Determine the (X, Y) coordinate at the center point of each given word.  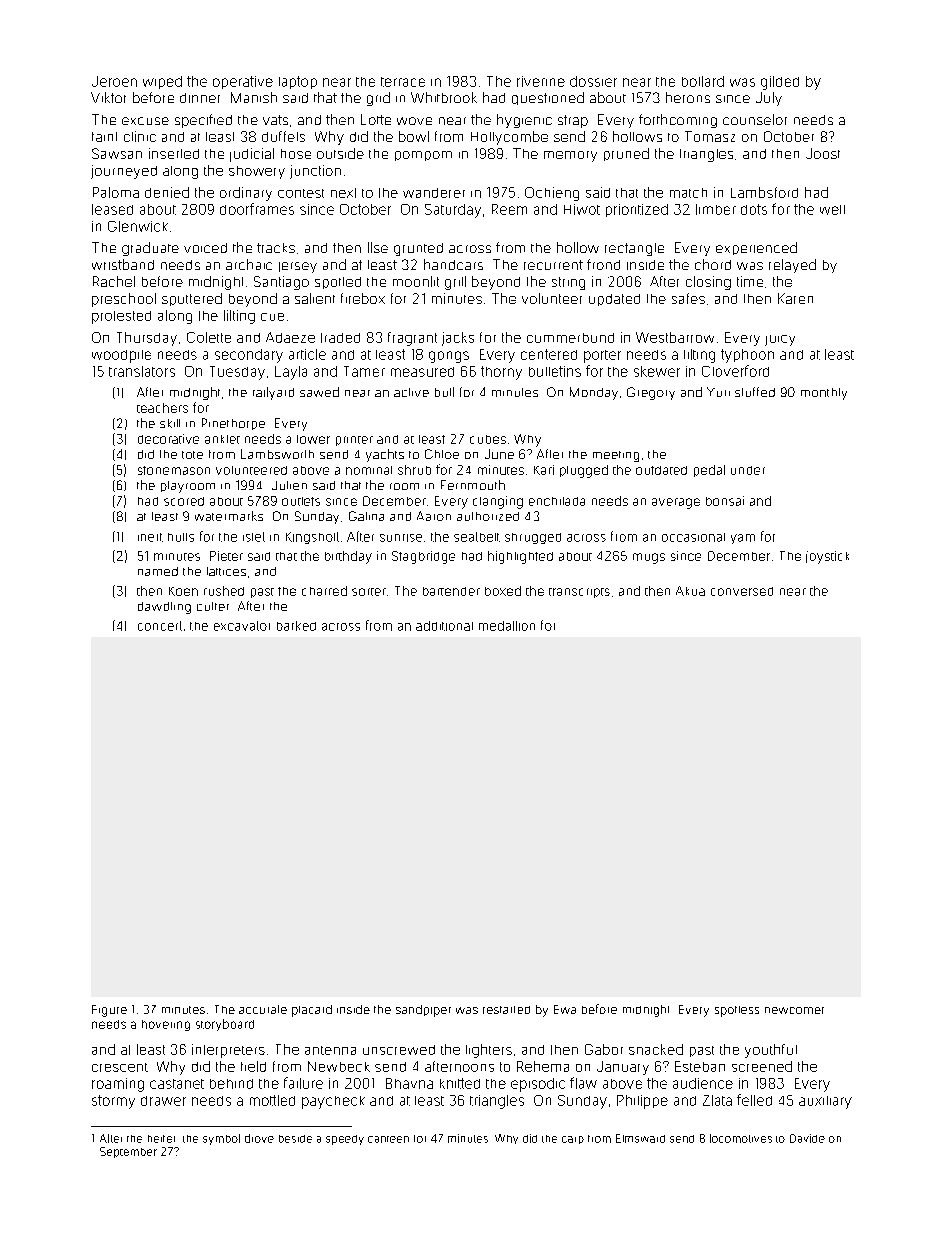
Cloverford (735, 371)
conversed (742, 591)
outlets (301, 501)
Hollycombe (509, 138)
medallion (507, 626)
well (832, 210)
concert (160, 626)
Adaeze (290, 337)
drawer (163, 1101)
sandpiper (423, 1011)
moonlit (416, 281)
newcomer (794, 1010)
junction (315, 172)
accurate (263, 1009)
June (499, 454)
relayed (792, 266)
